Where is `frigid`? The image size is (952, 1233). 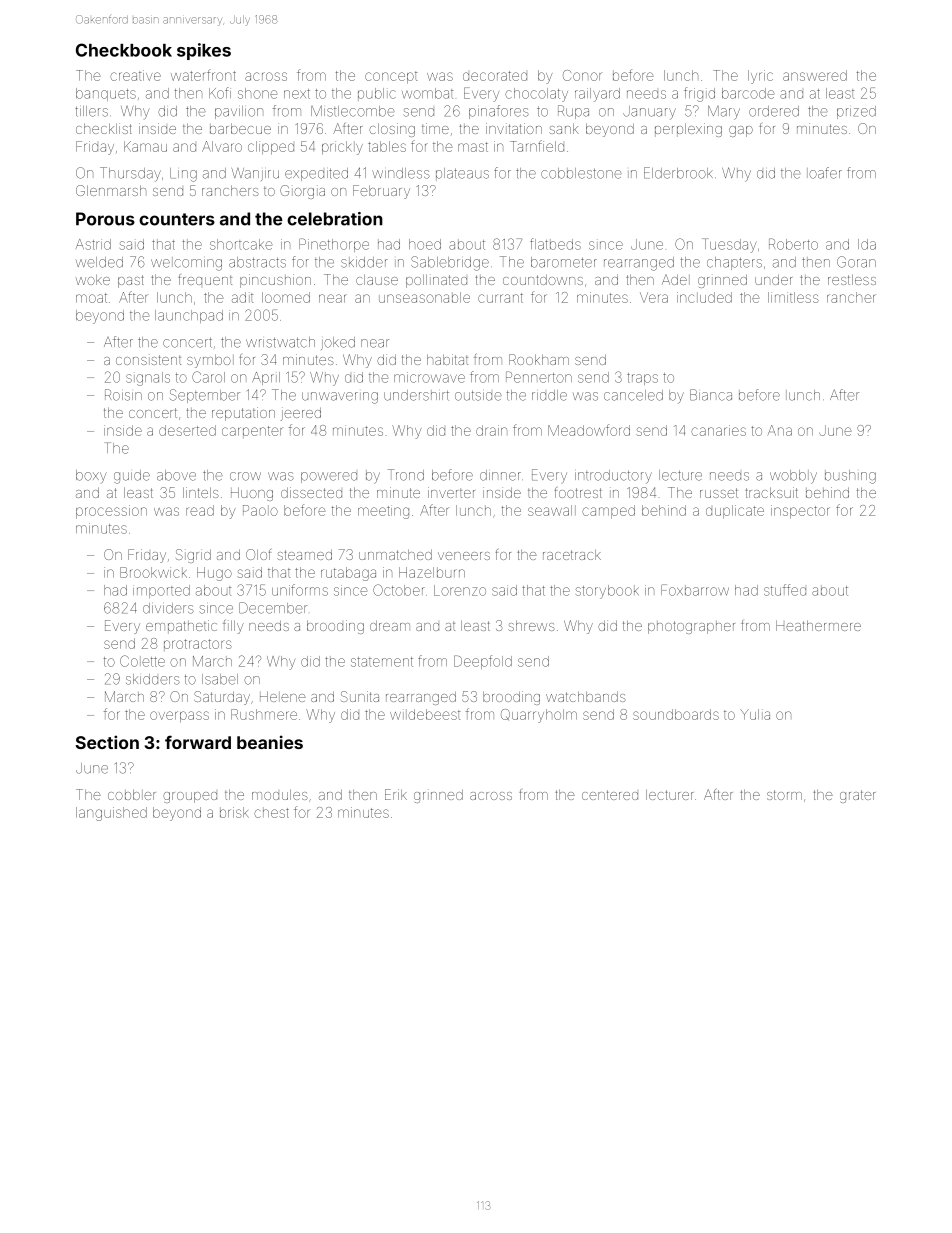
frigid is located at coordinates (699, 94).
